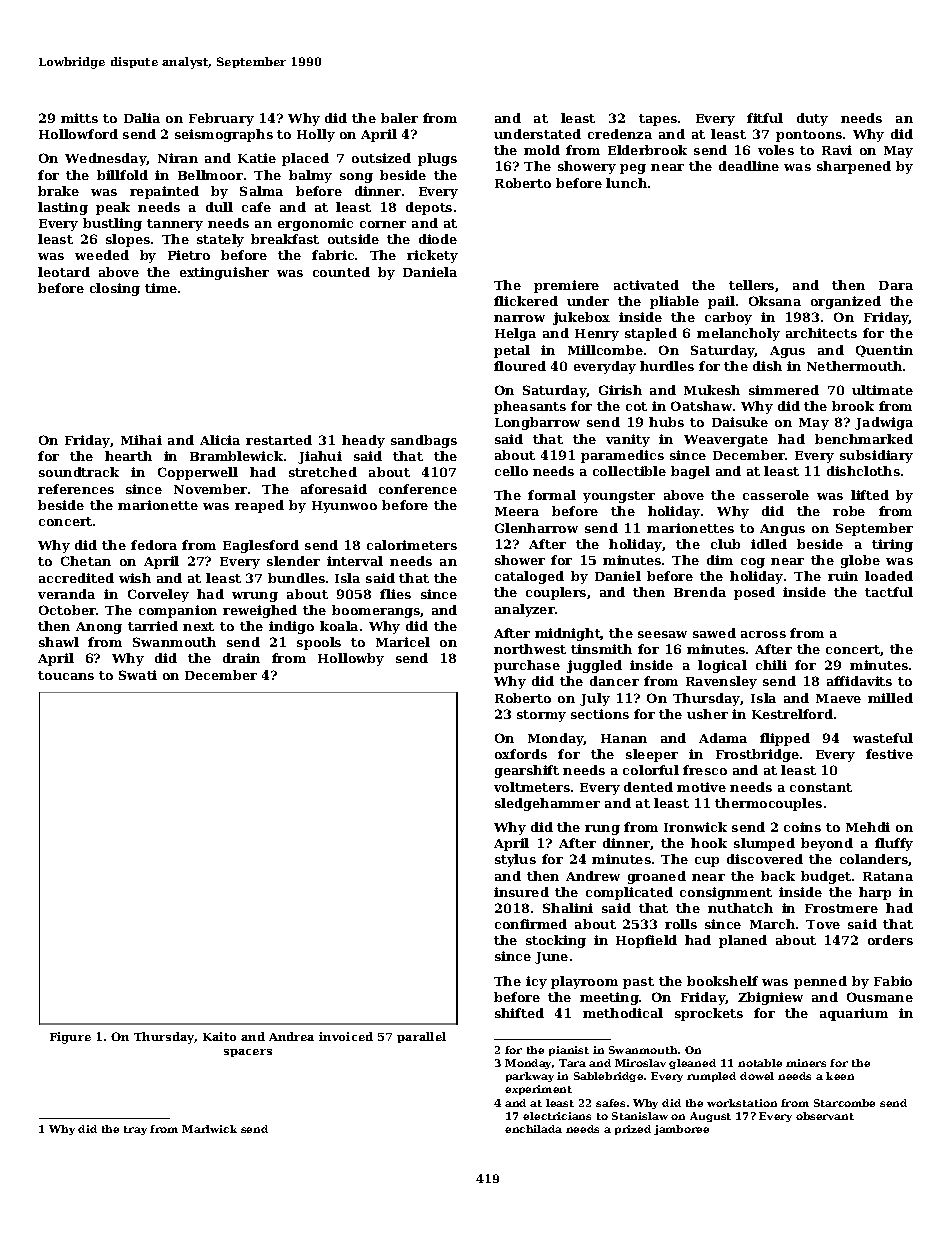 The width and height of the screenshot is (952, 1233). Describe the element at coordinates (260, 611) in the screenshot. I see `reweighed` at that location.
